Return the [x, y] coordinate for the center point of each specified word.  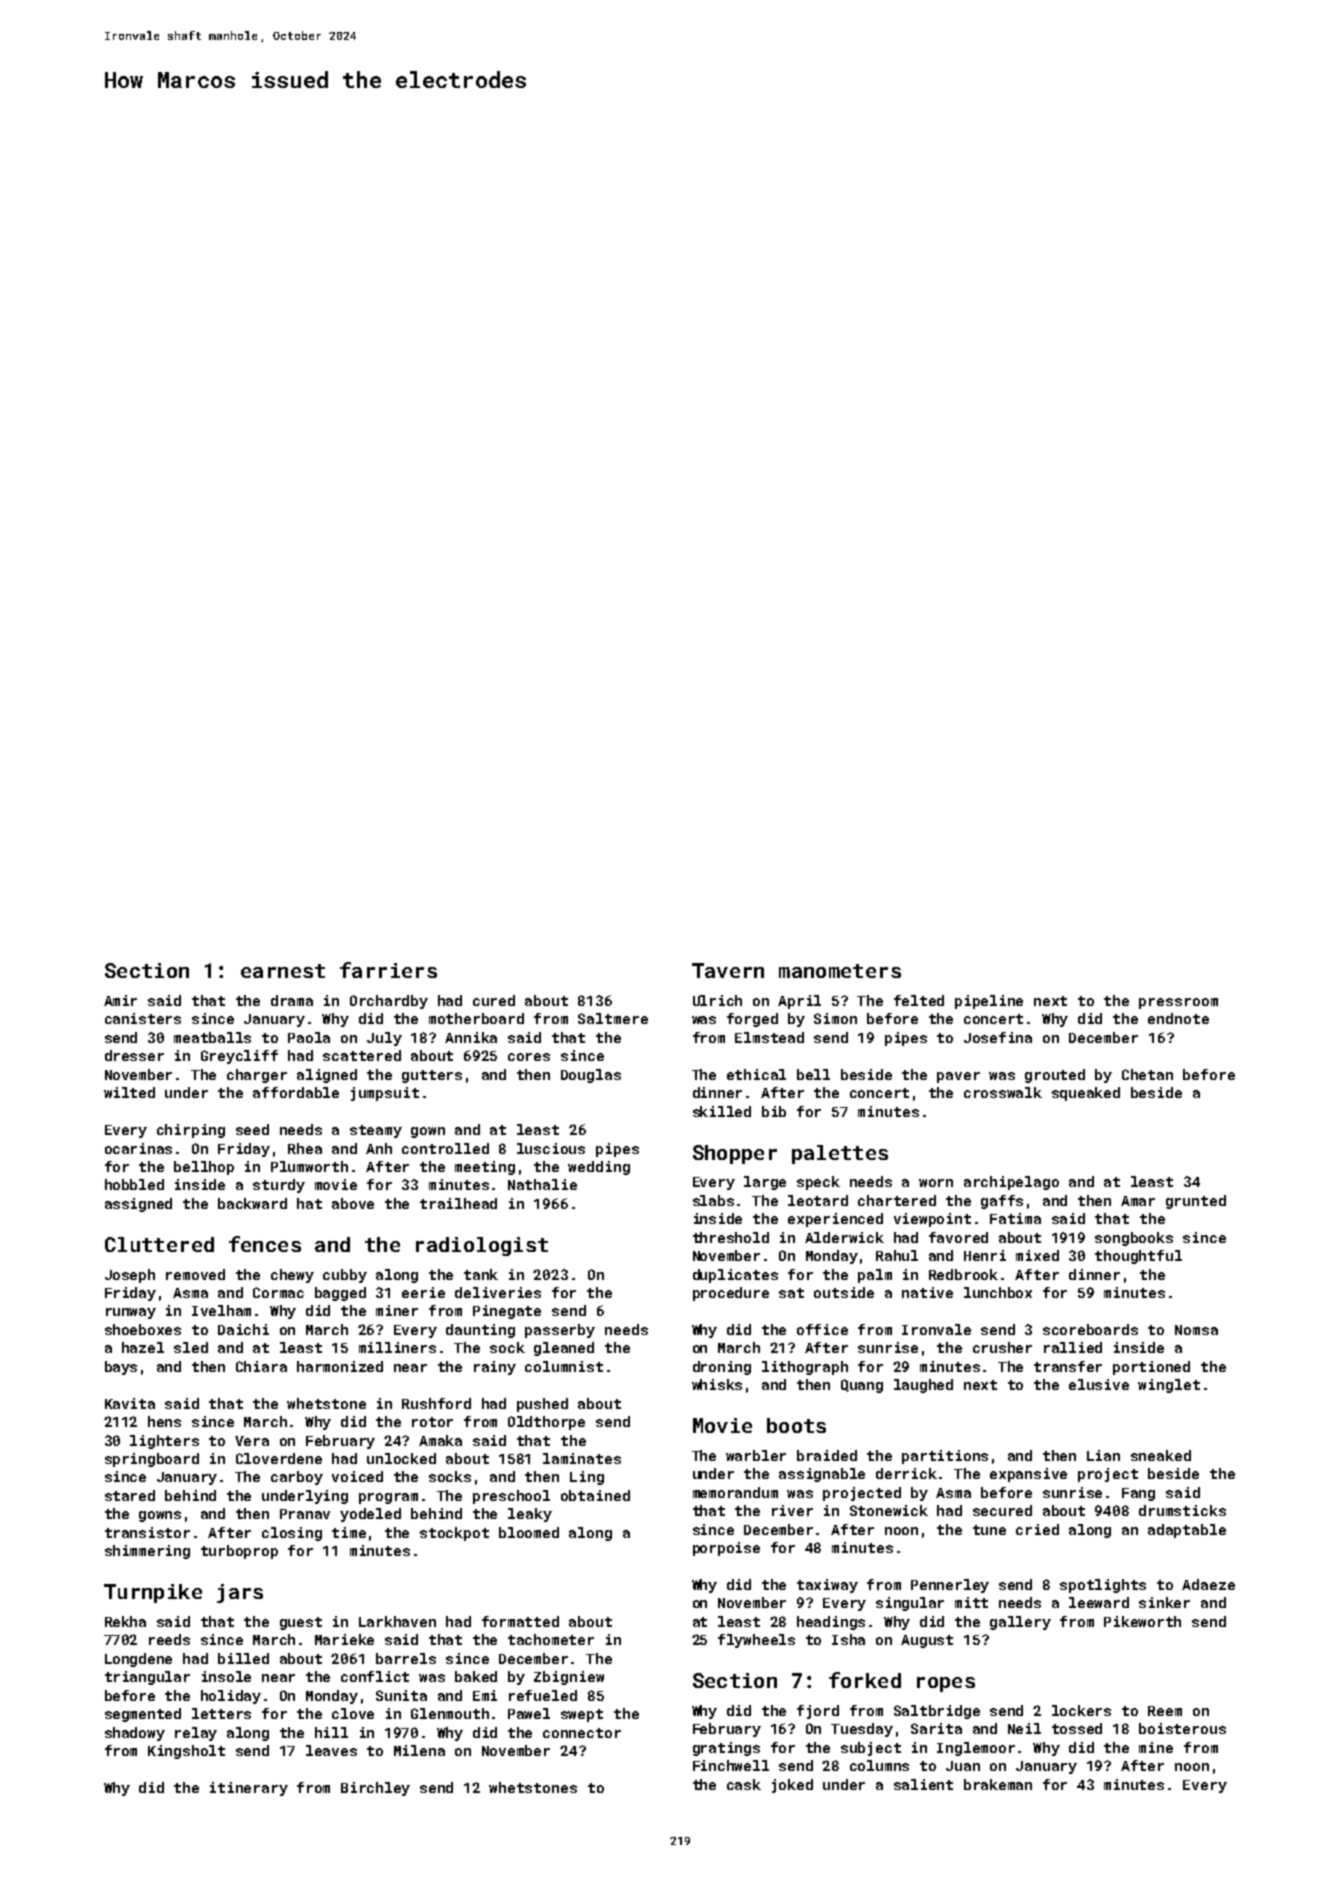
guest [301, 1623]
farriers [388, 970]
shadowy [135, 1734]
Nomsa [1196, 1330]
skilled [722, 1111]
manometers [840, 971]
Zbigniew [569, 1678]
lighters [164, 1442]
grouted [1055, 1076]
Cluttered [159, 1244]
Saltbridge [937, 1712]
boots [796, 1425]
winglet [1169, 1386]
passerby [560, 1331]
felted [919, 1000]
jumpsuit [385, 1094]
